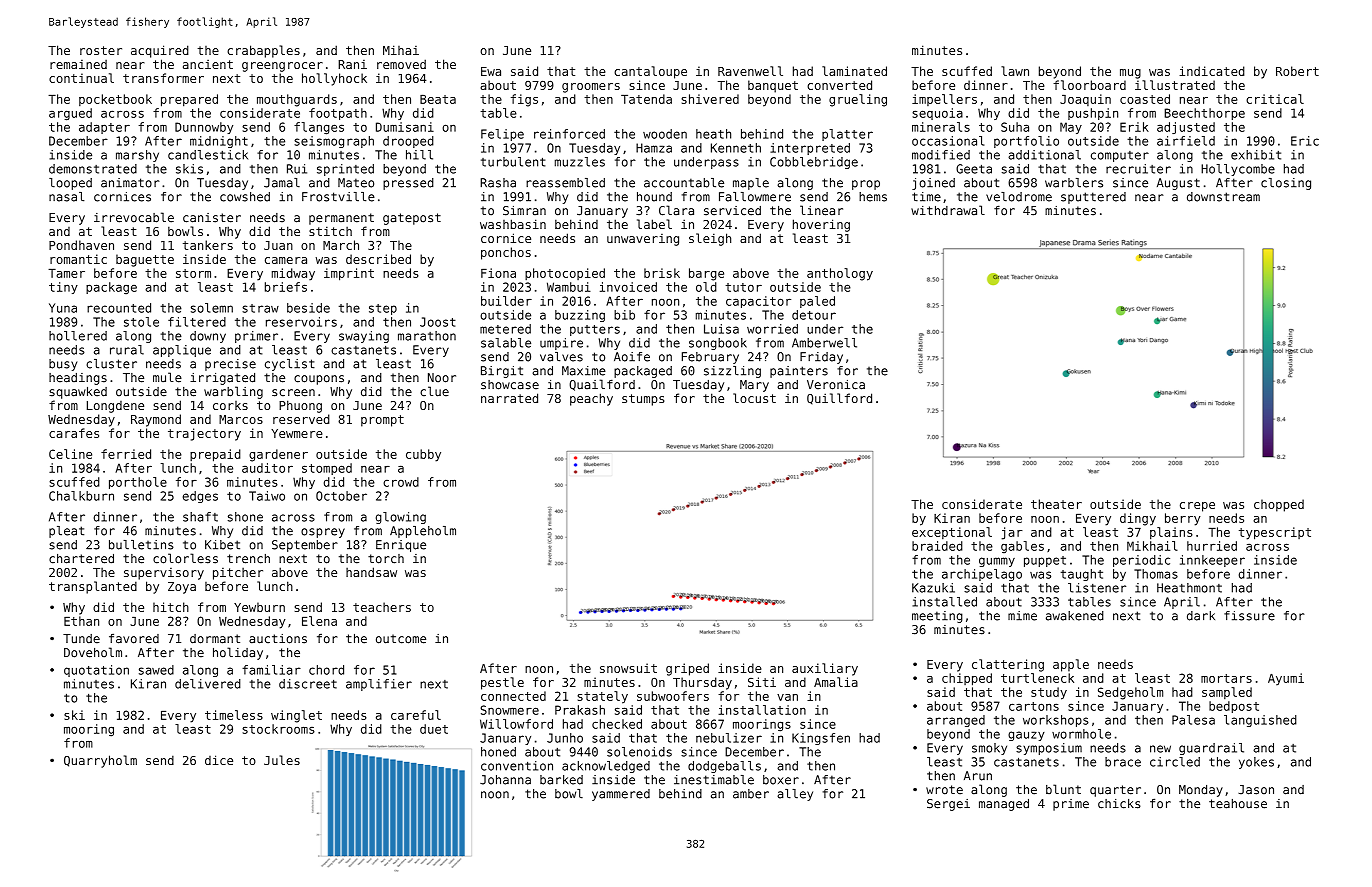 This screenshot has height=887, width=1372. Describe the element at coordinates (1197, 507) in the screenshot. I see `crepe` at that location.
